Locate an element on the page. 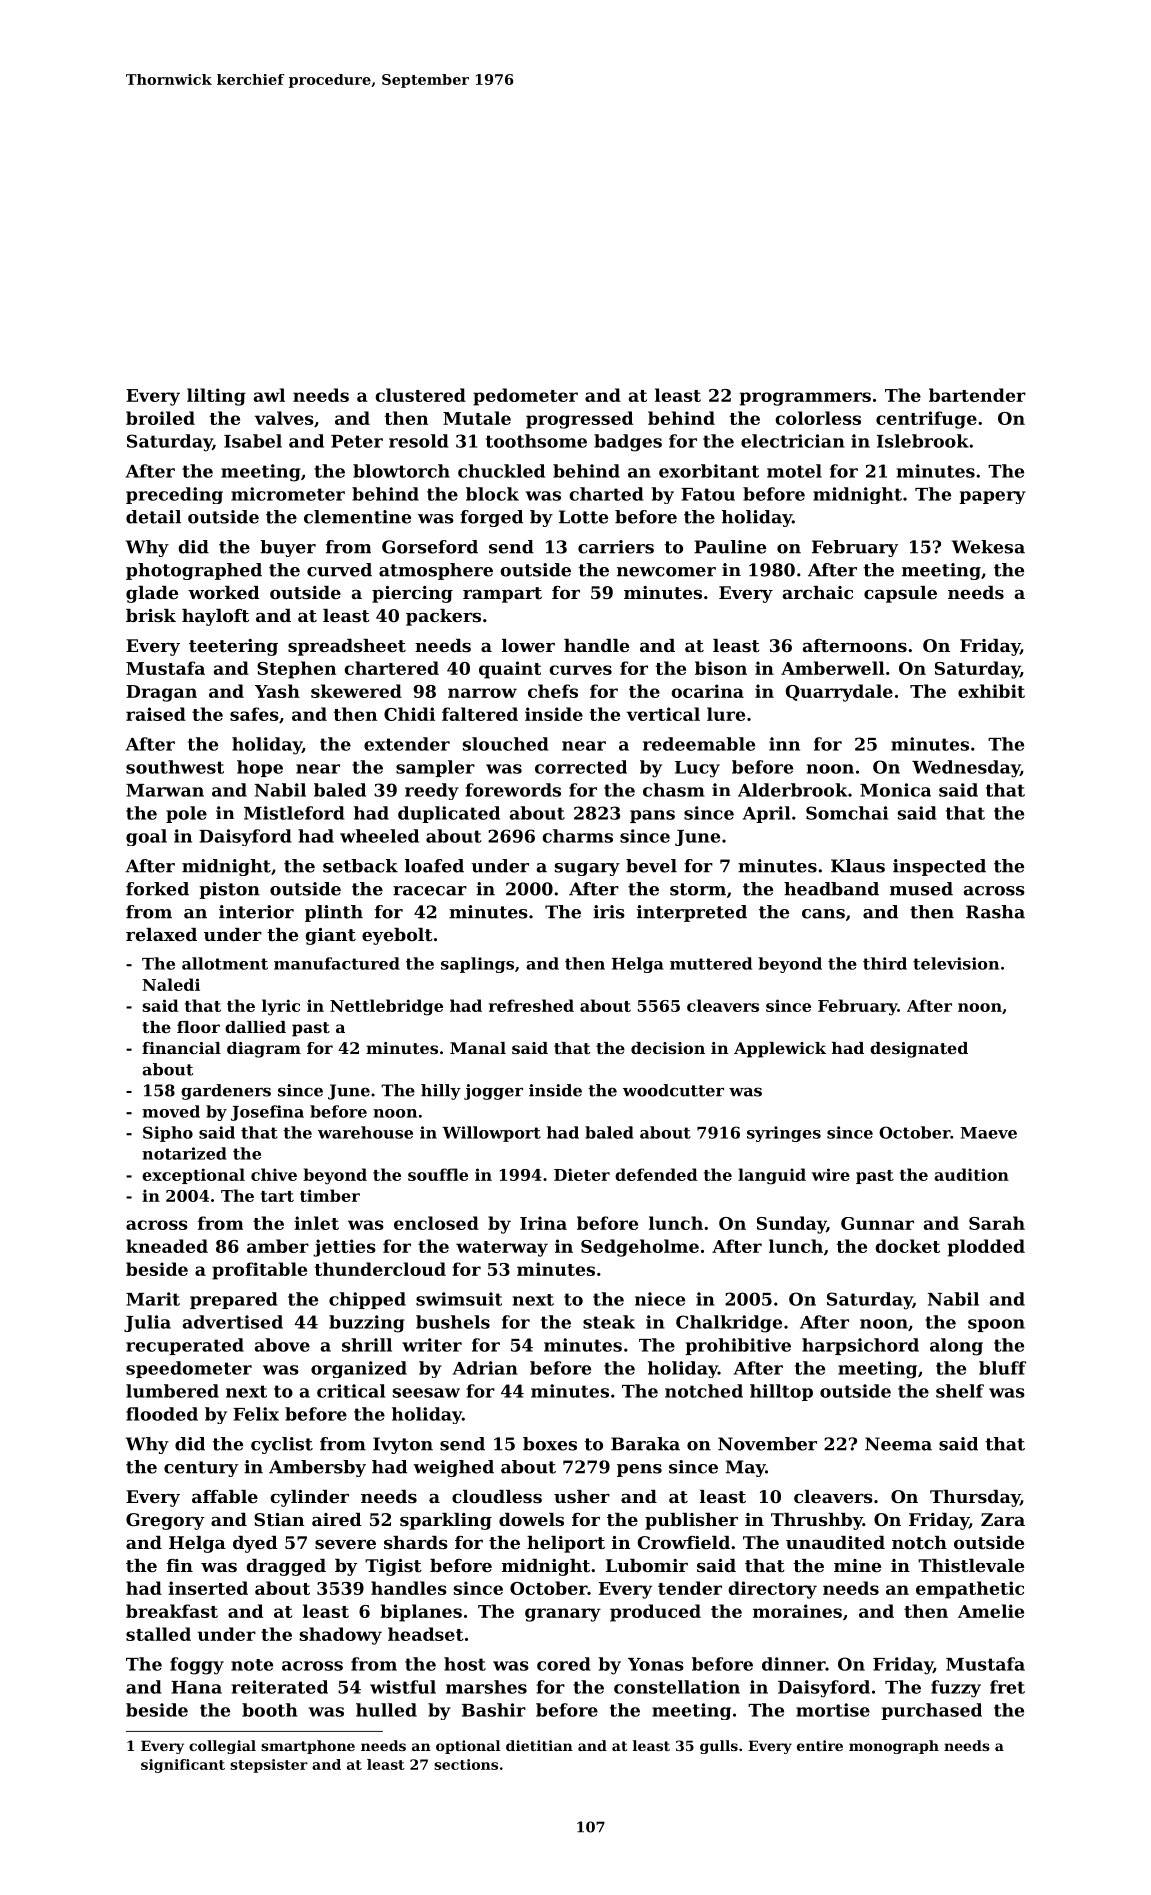  monograph is located at coordinates (894, 1747).
